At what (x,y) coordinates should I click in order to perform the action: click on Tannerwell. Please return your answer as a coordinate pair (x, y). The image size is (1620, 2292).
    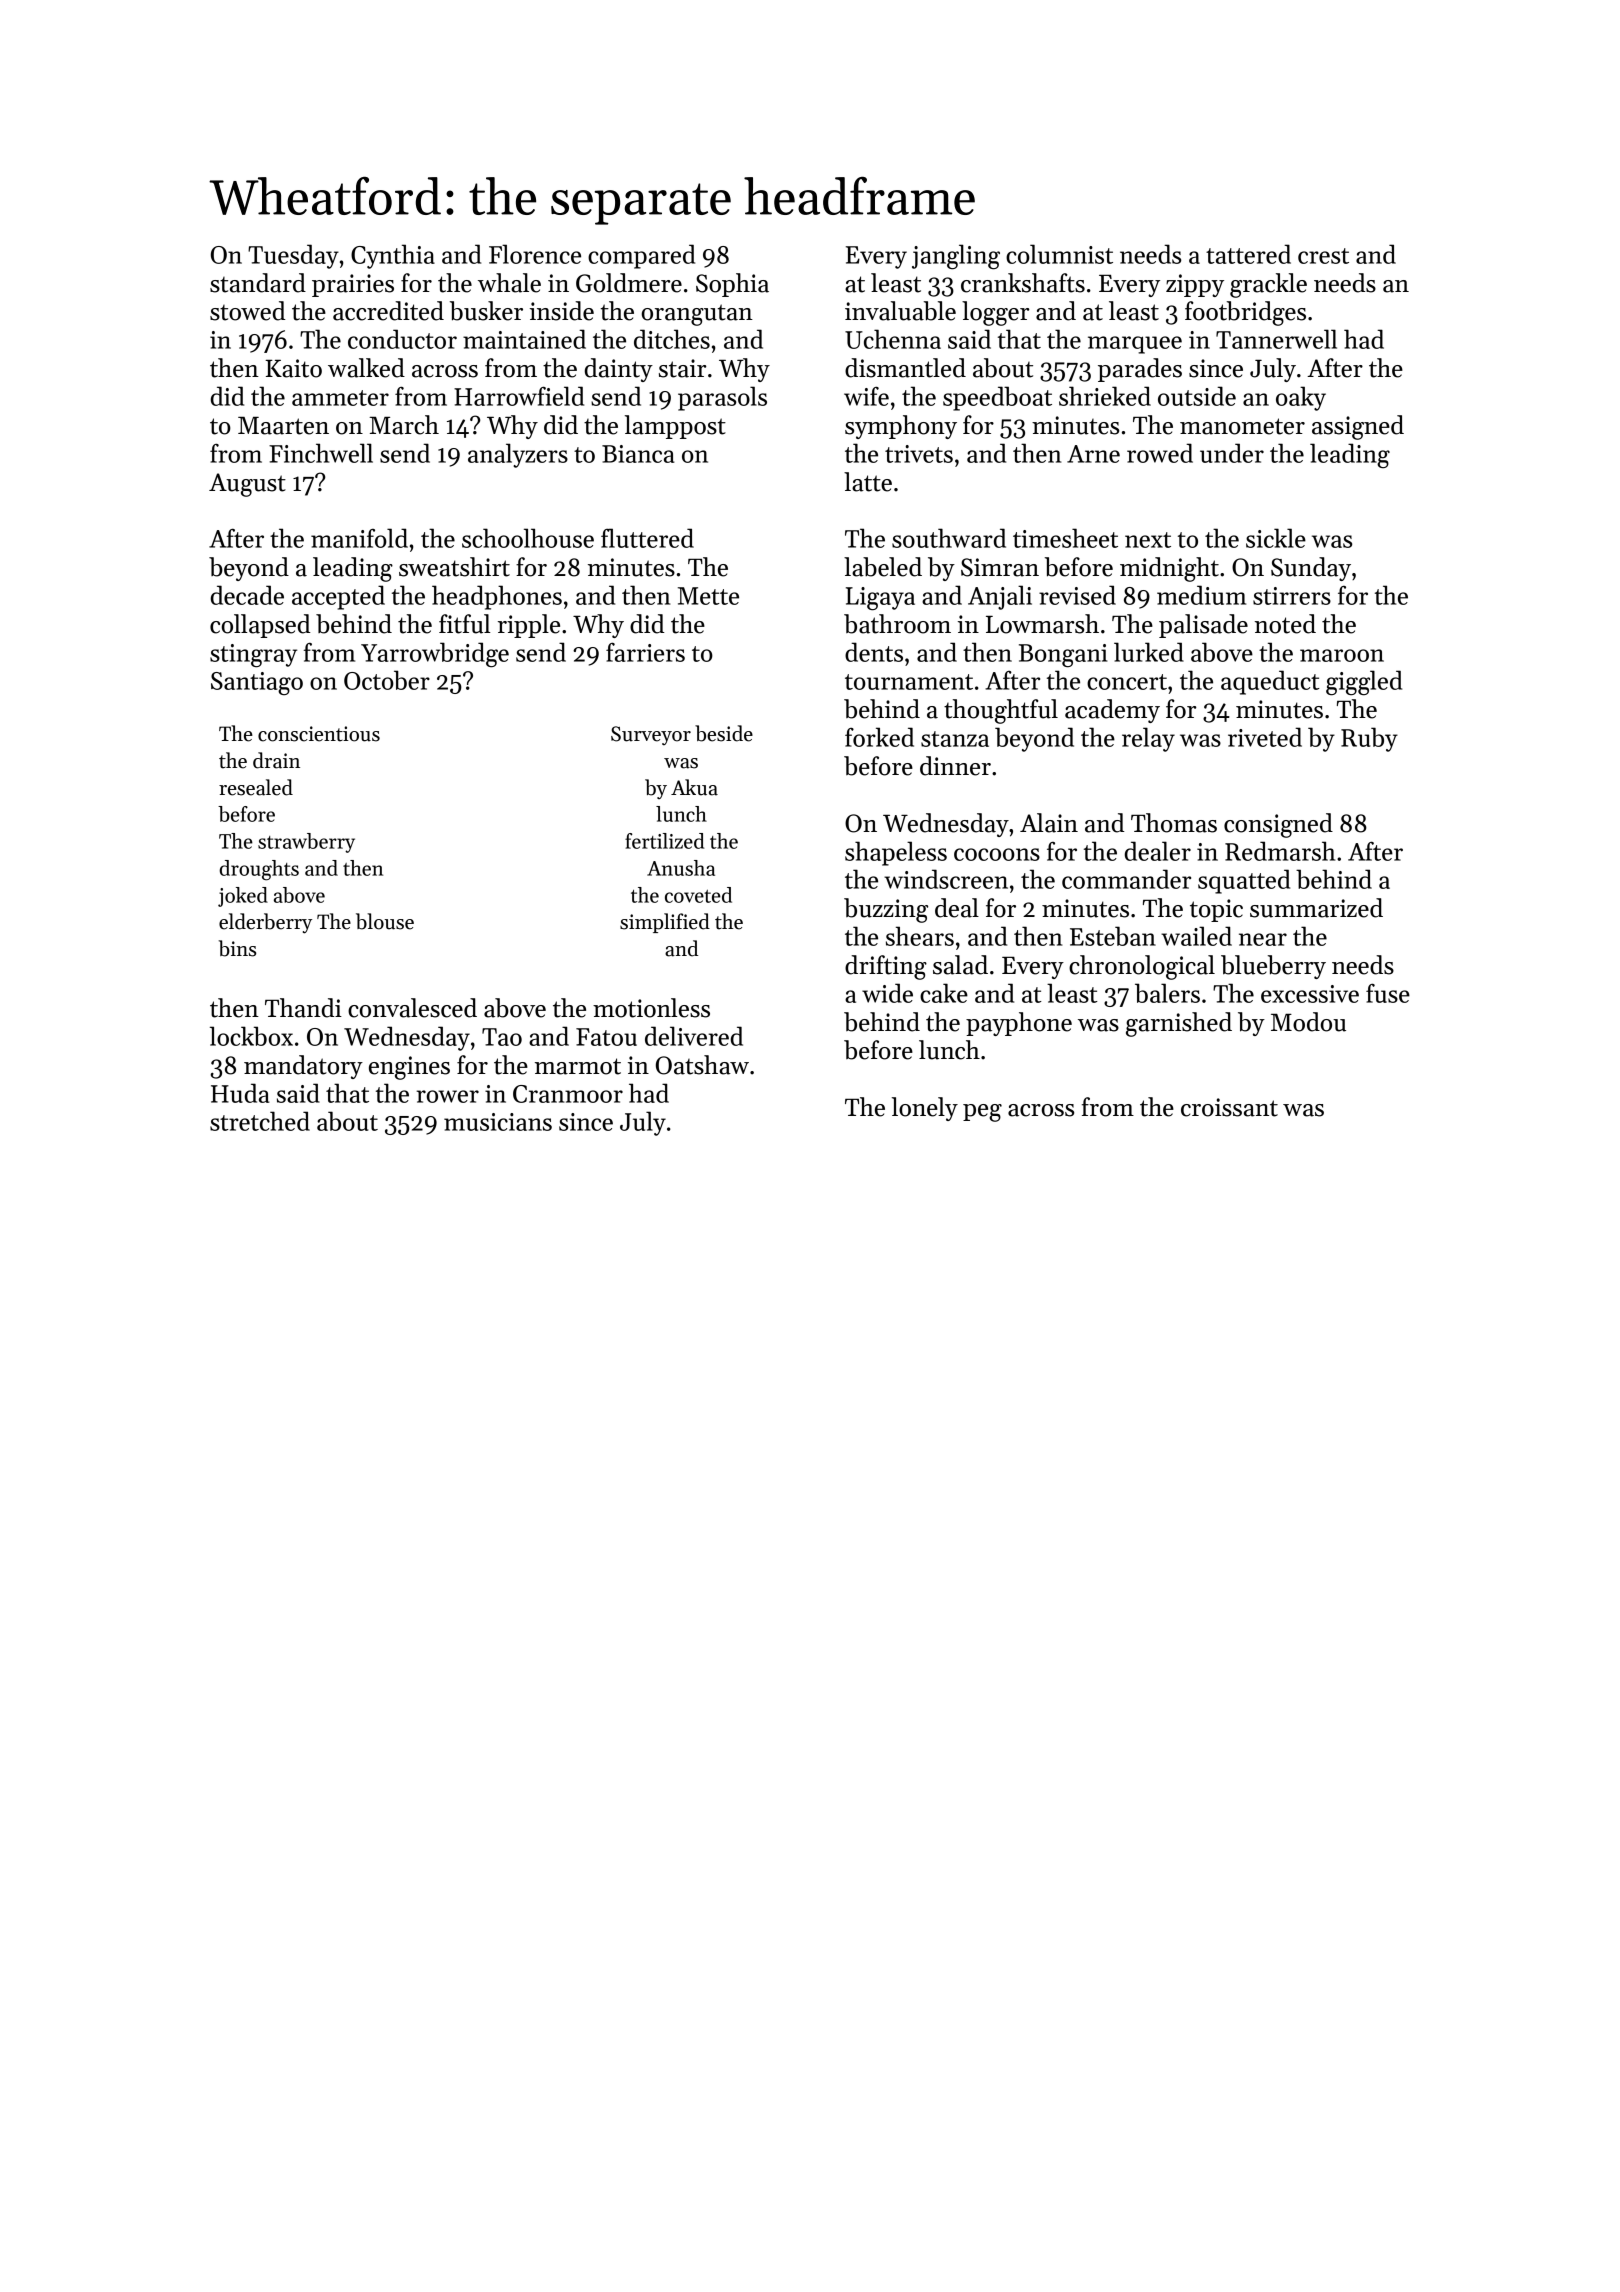
    Looking at the image, I should click on (1276, 339).
